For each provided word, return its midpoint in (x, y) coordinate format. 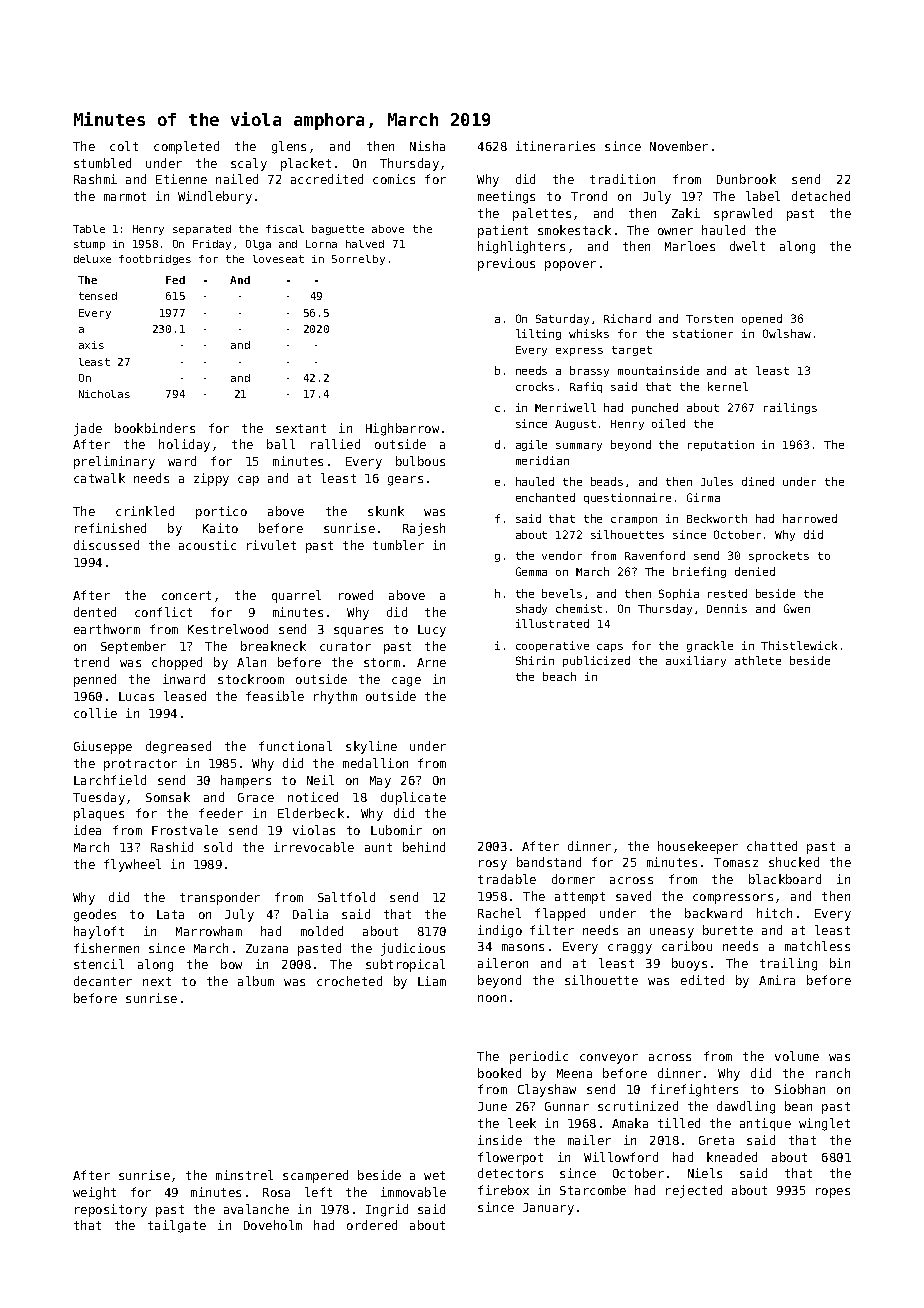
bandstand (549, 862)
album (256, 981)
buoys (689, 964)
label (763, 196)
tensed (98, 296)
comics (394, 179)
